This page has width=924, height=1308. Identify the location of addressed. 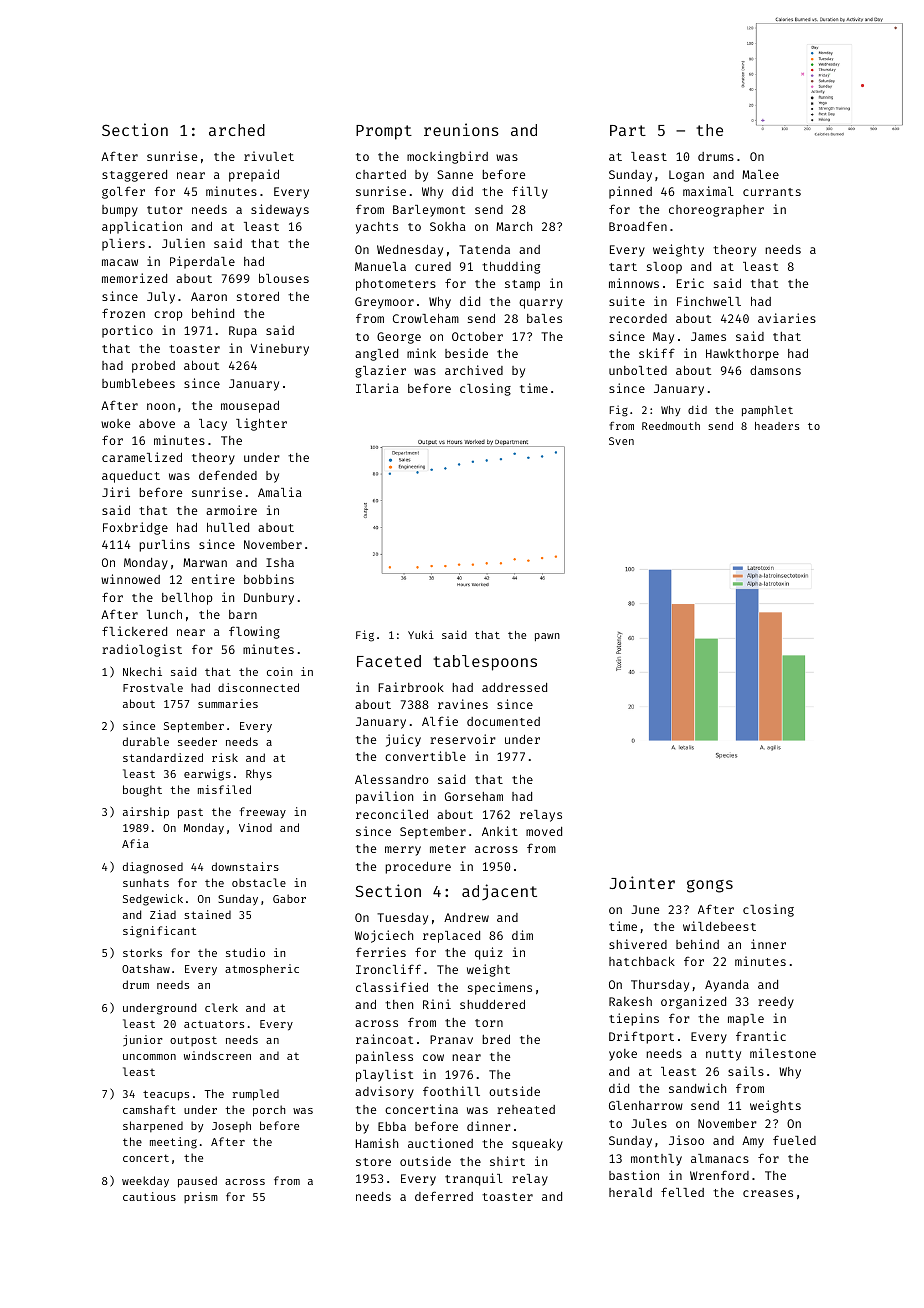
(514, 687).
